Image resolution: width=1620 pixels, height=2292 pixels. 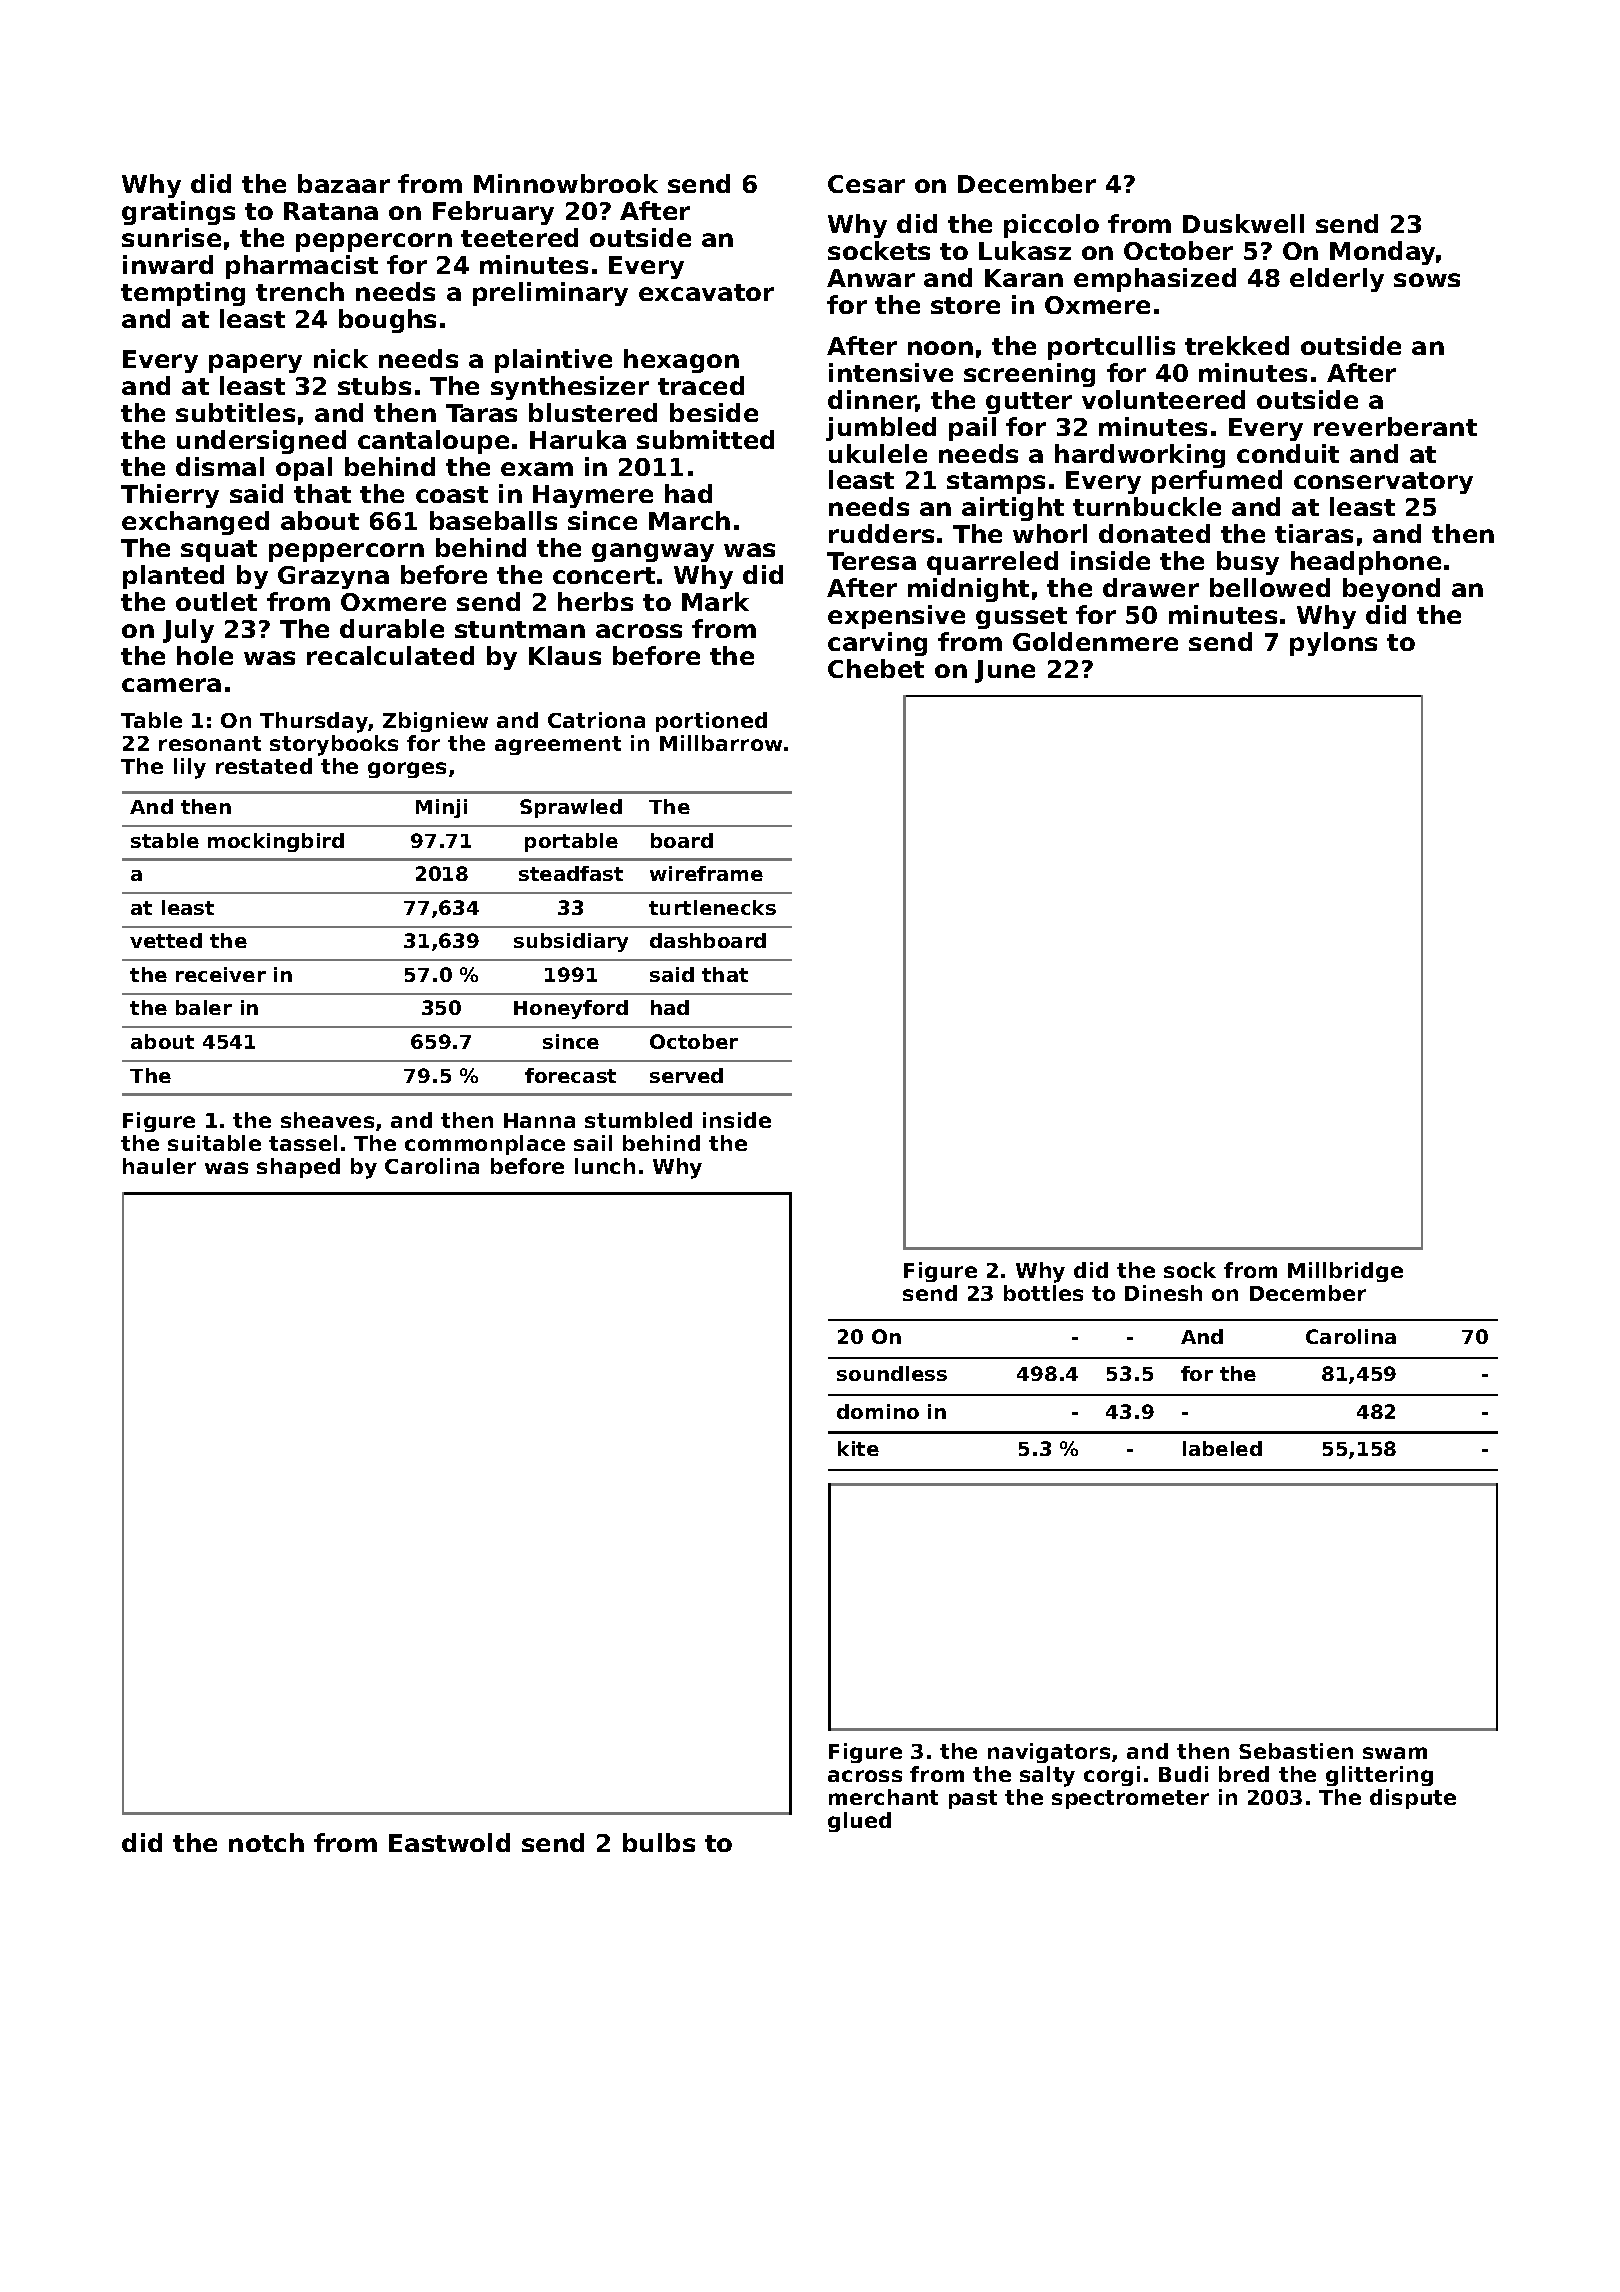 What do you see at coordinates (1151, 587) in the image?
I see `drawer` at bounding box center [1151, 587].
